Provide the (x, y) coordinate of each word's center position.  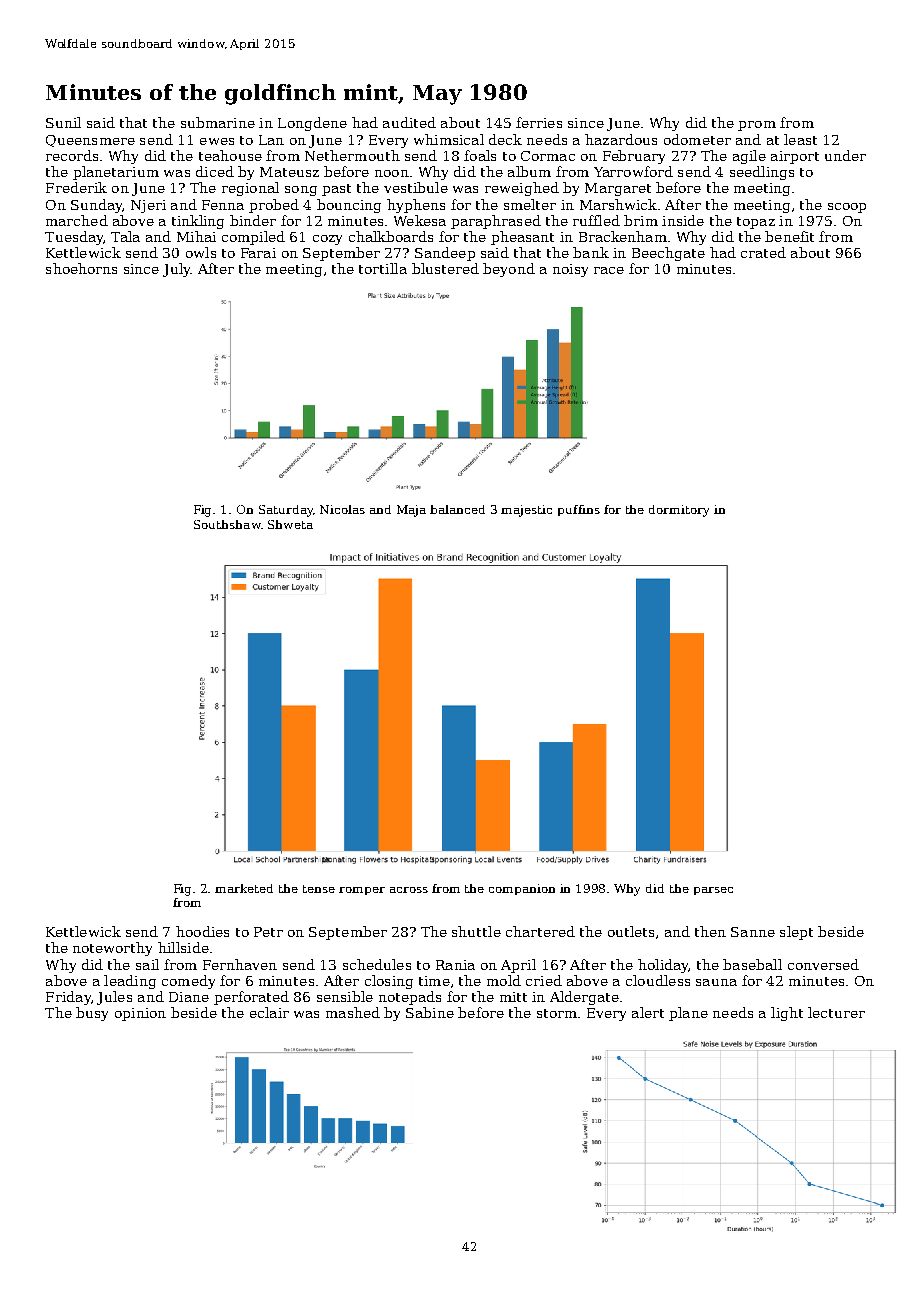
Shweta (290, 524)
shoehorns (81, 268)
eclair (269, 1012)
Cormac (548, 156)
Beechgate (668, 254)
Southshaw (227, 524)
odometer (697, 139)
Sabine (430, 1012)
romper (362, 891)
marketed (244, 888)
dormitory (679, 511)
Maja (411, 511)
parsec (713, 891)
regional (250, 189)
